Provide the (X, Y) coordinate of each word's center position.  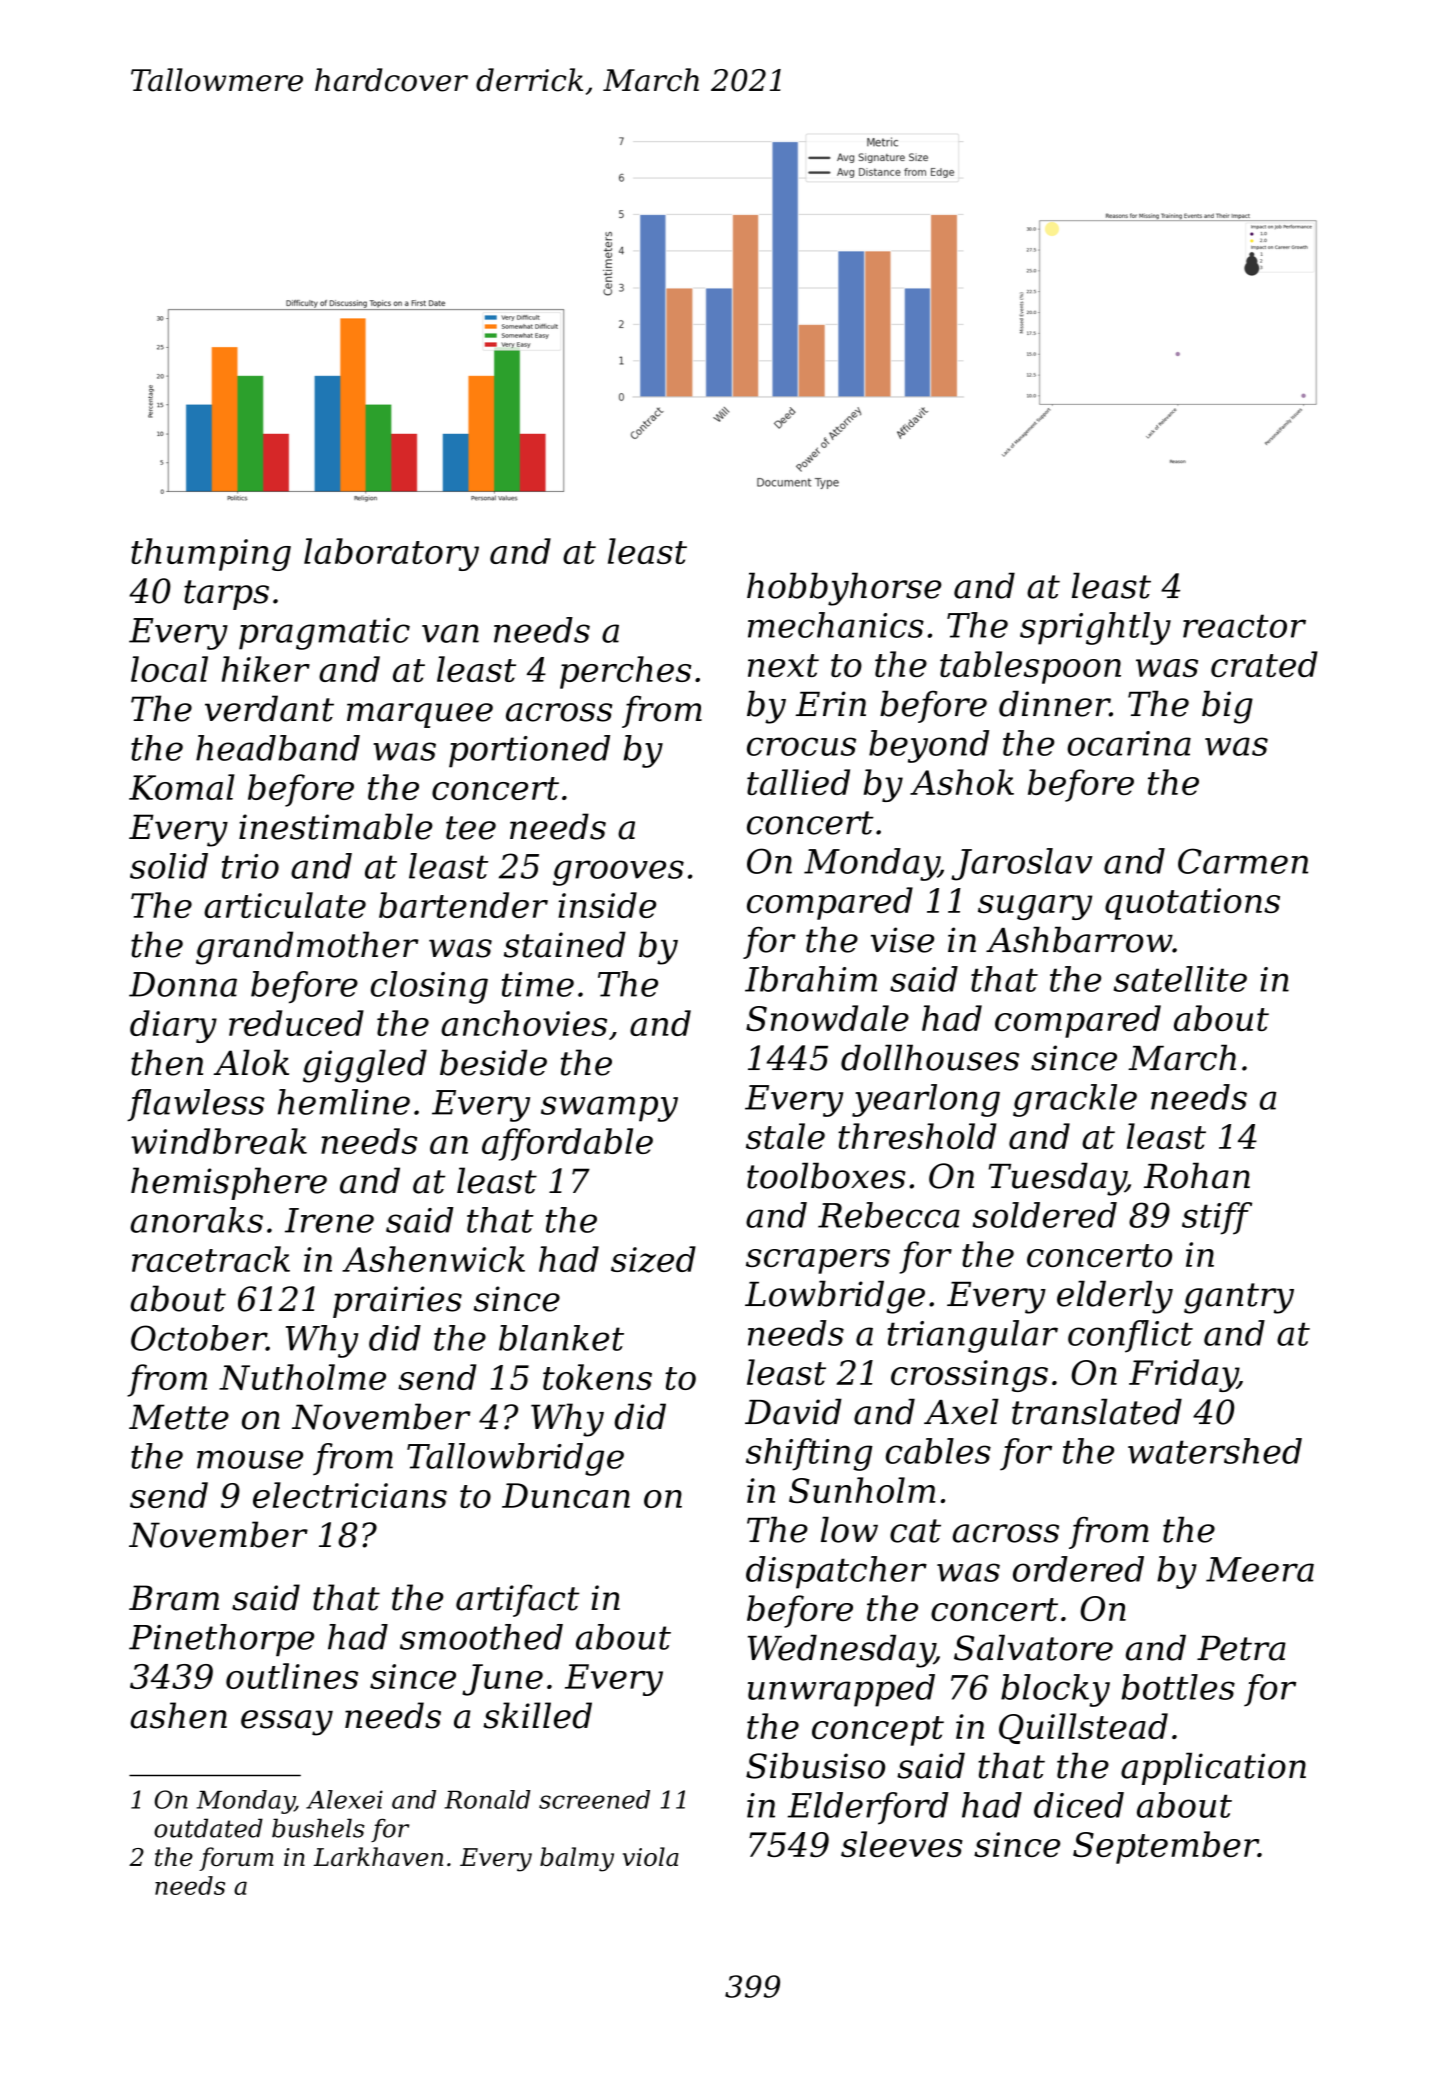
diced (1079, 1805)
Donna (183, 984)
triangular (972, 1336)
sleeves (902, 1844)
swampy (609, 1109)
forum (236, 1859)
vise (902, 940)
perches (625, 672)
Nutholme (302, 1377)
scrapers (818, 1261)
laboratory (391, 554)
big (1227, 707)
